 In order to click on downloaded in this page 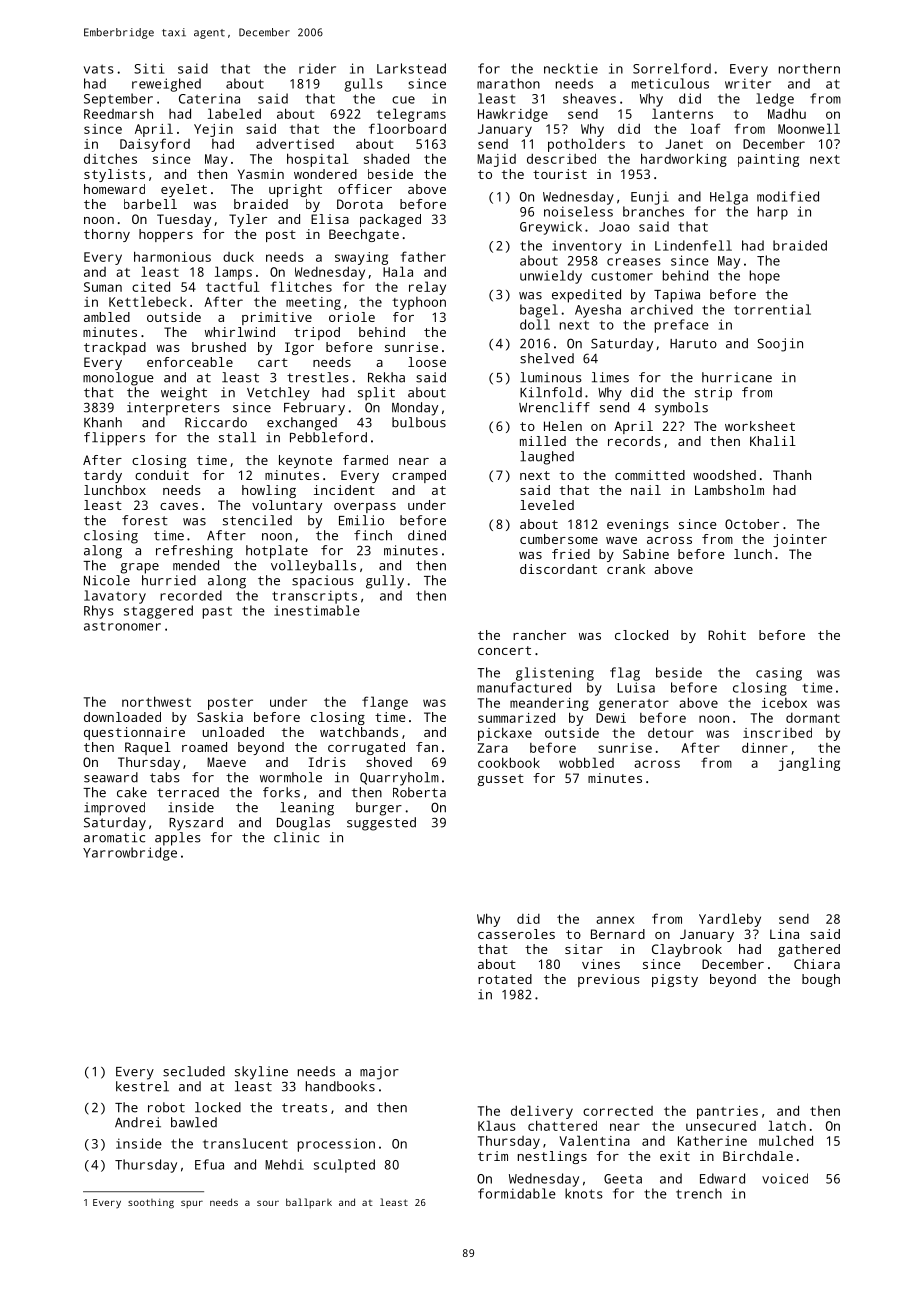, I will do `click(122, 717)`.
